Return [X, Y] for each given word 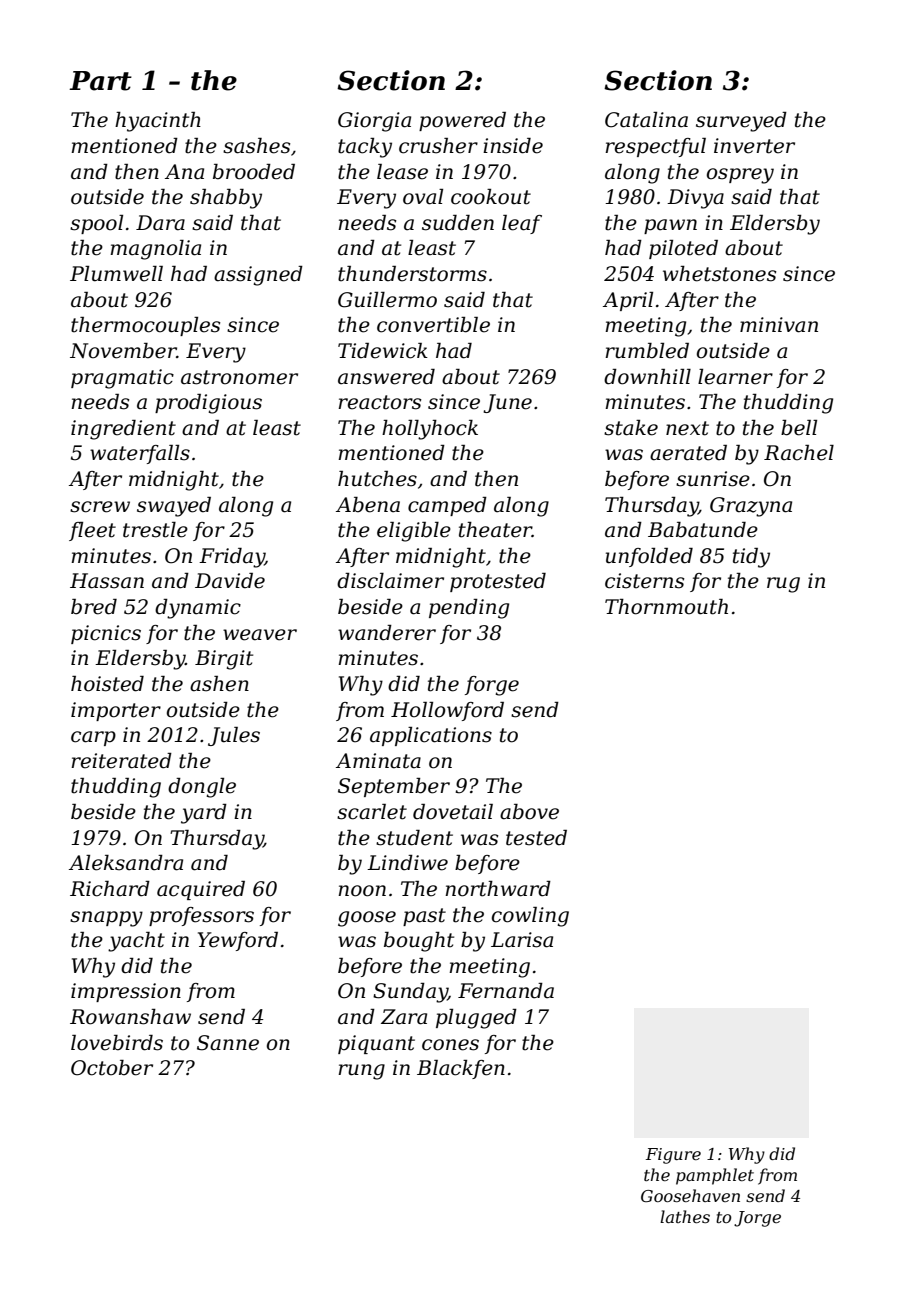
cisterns [644, 581]
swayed [174, 507]
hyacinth [158, 122]
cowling [530, 917]
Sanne [228, 1043]
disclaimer [390, 581]
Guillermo [387, 300]
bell [799, 428]
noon [362, 891]
